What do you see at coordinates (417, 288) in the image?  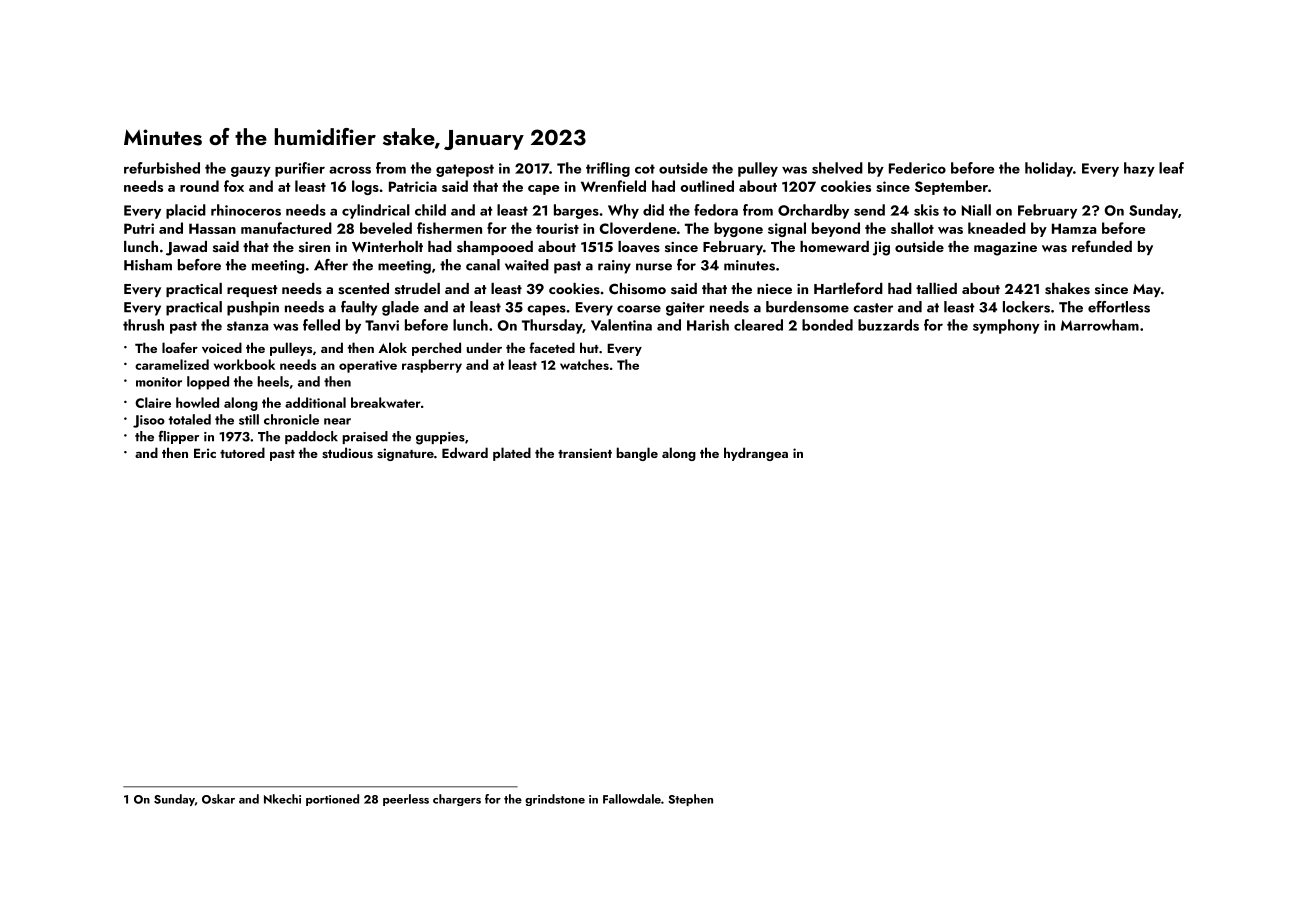 I see `strudel` at bounding box center [417, 288].
